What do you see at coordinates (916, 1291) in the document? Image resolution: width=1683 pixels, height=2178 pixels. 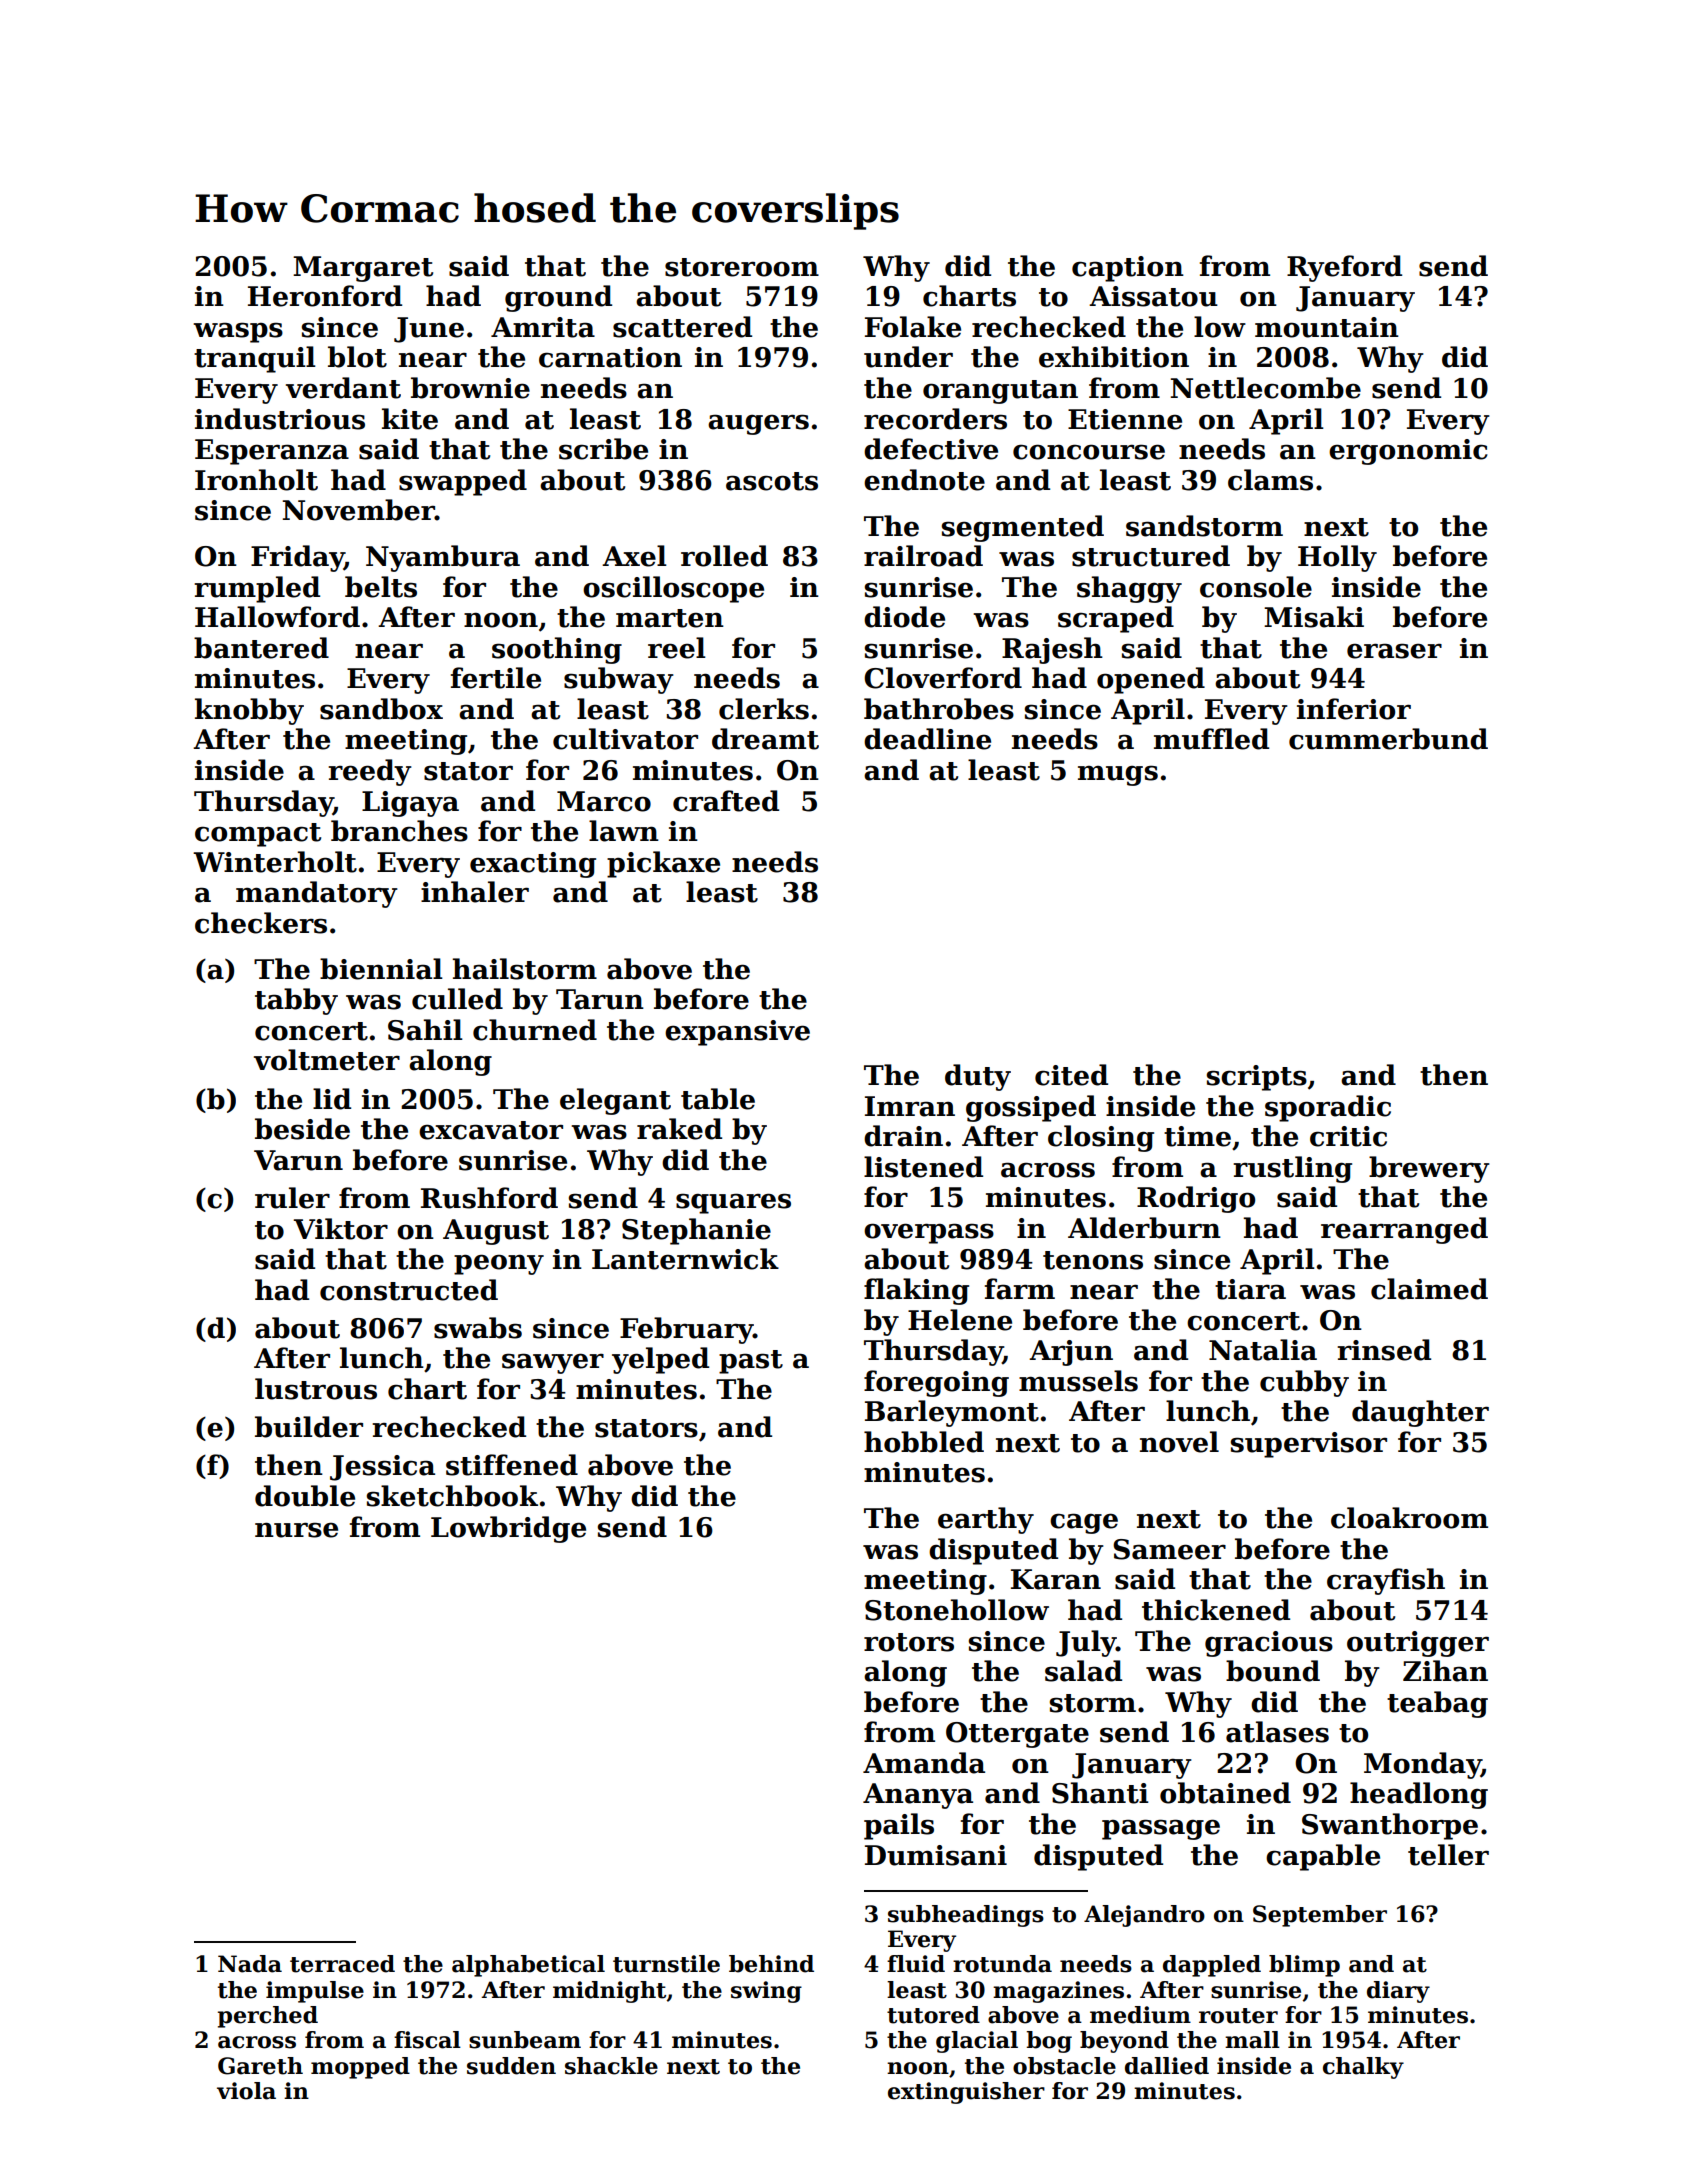 I see `flaking` at bounding box center [916, 1291].
